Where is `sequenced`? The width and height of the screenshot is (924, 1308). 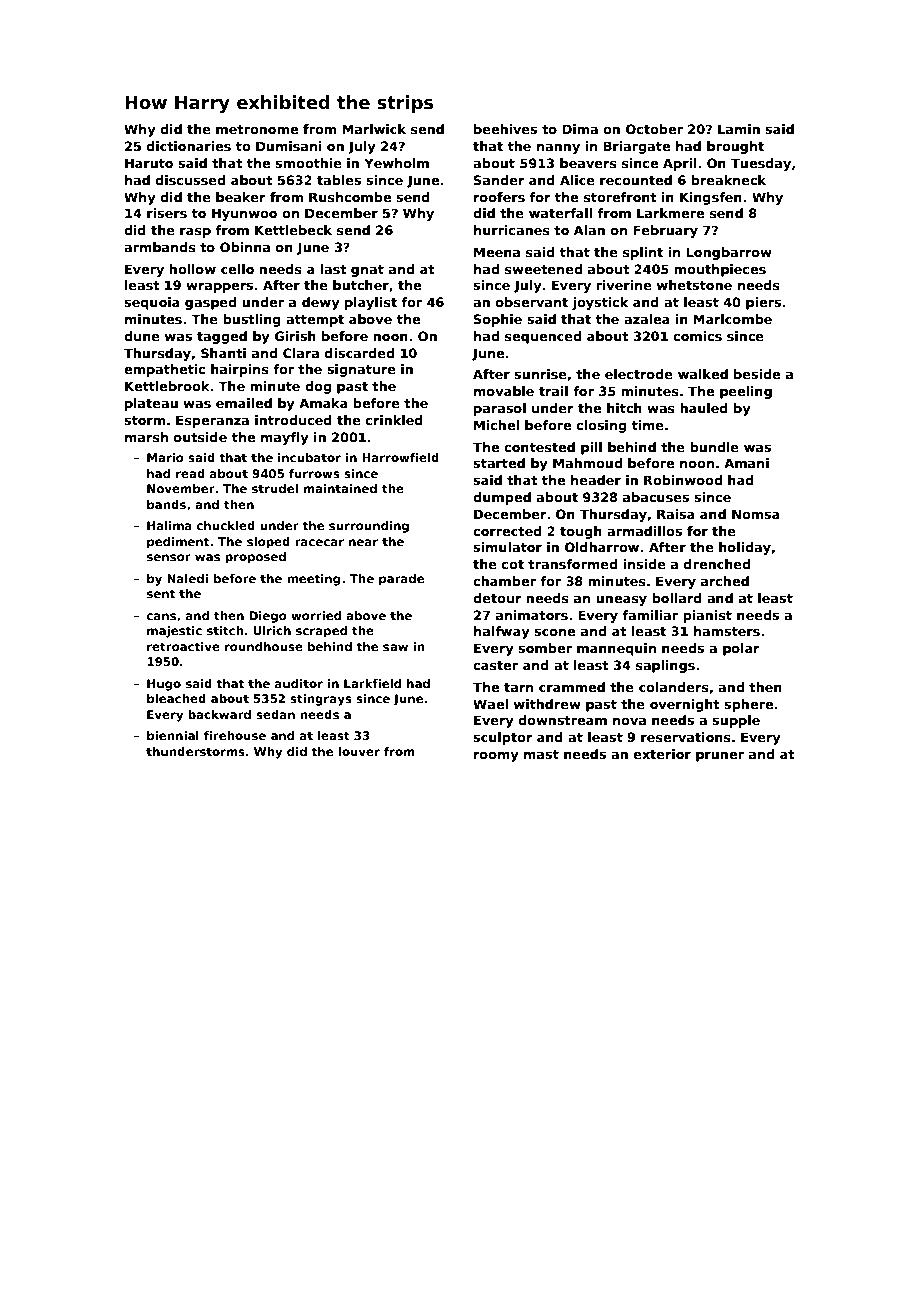 sequenced is located at coordinates (543, 337).
